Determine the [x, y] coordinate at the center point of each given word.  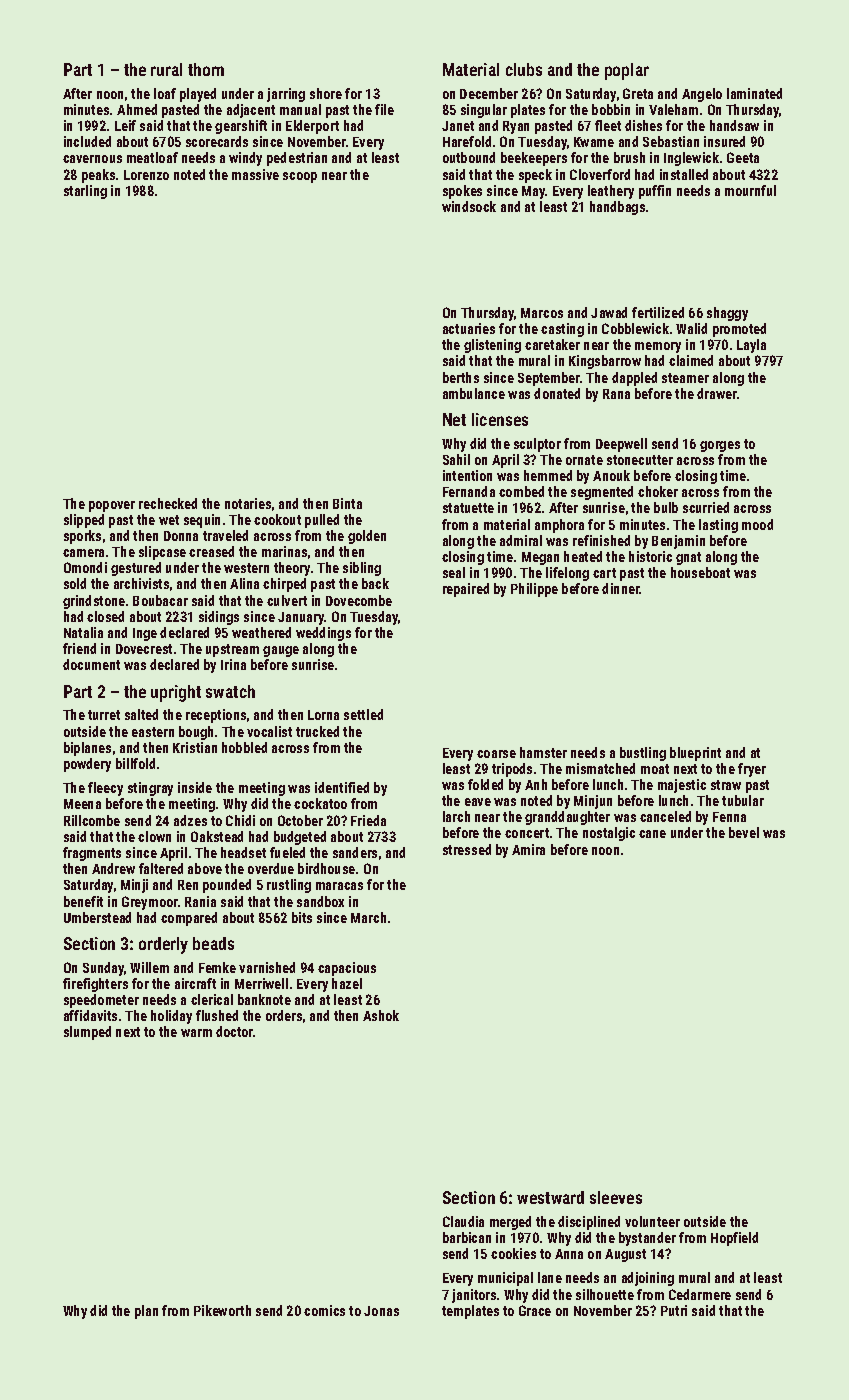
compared [189, 919]
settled [363, 714]
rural [166, 69]
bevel [744, 832]
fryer [752, 770]
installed [684, 174]
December [489, 93]
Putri [674, 1310]
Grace [535, 1310]
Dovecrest [144, 649]
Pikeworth [222, 1310]
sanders [355, 852]
